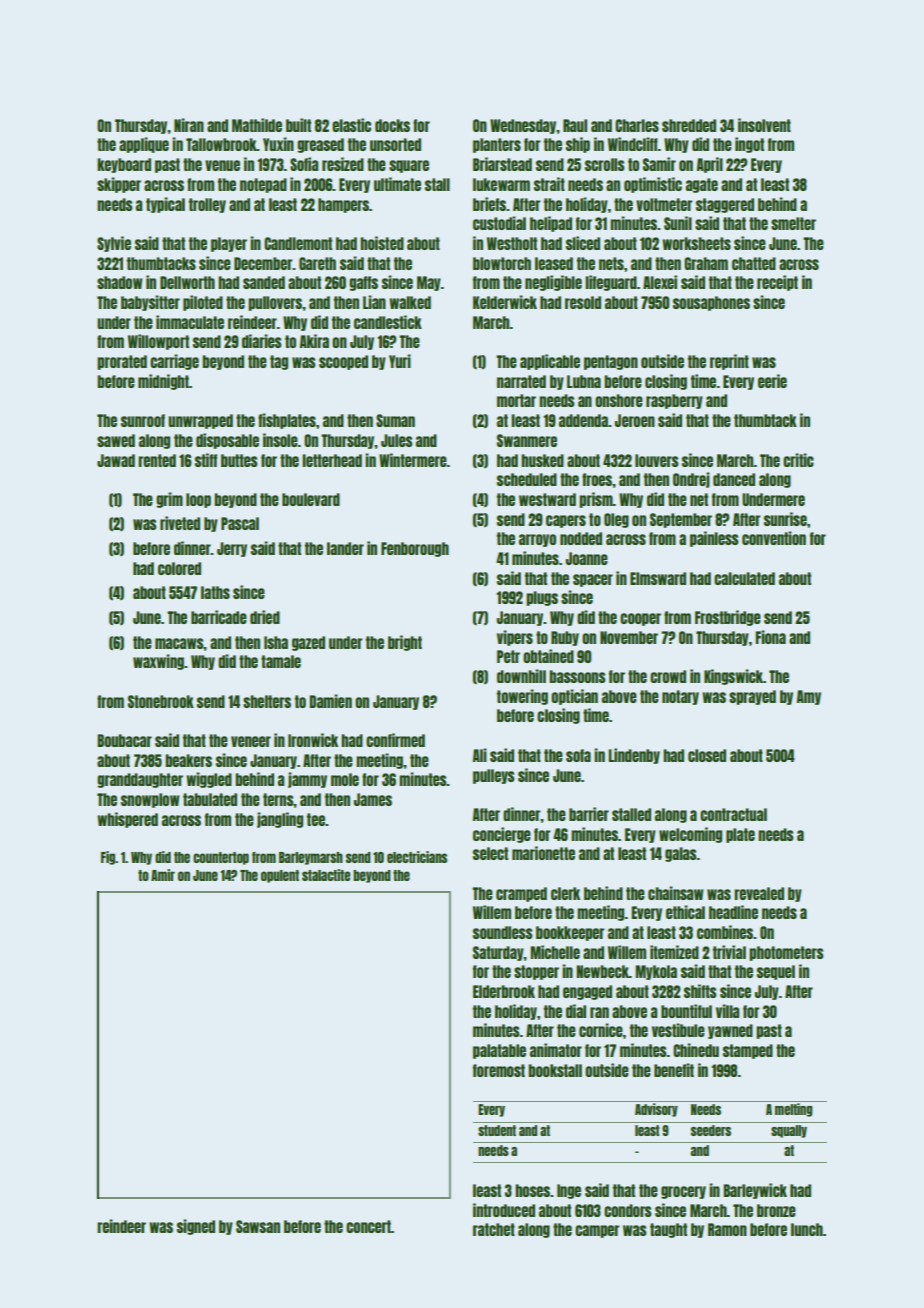 This page has height=1308, width=924. I want to click on concert, so click(368, 1226).
